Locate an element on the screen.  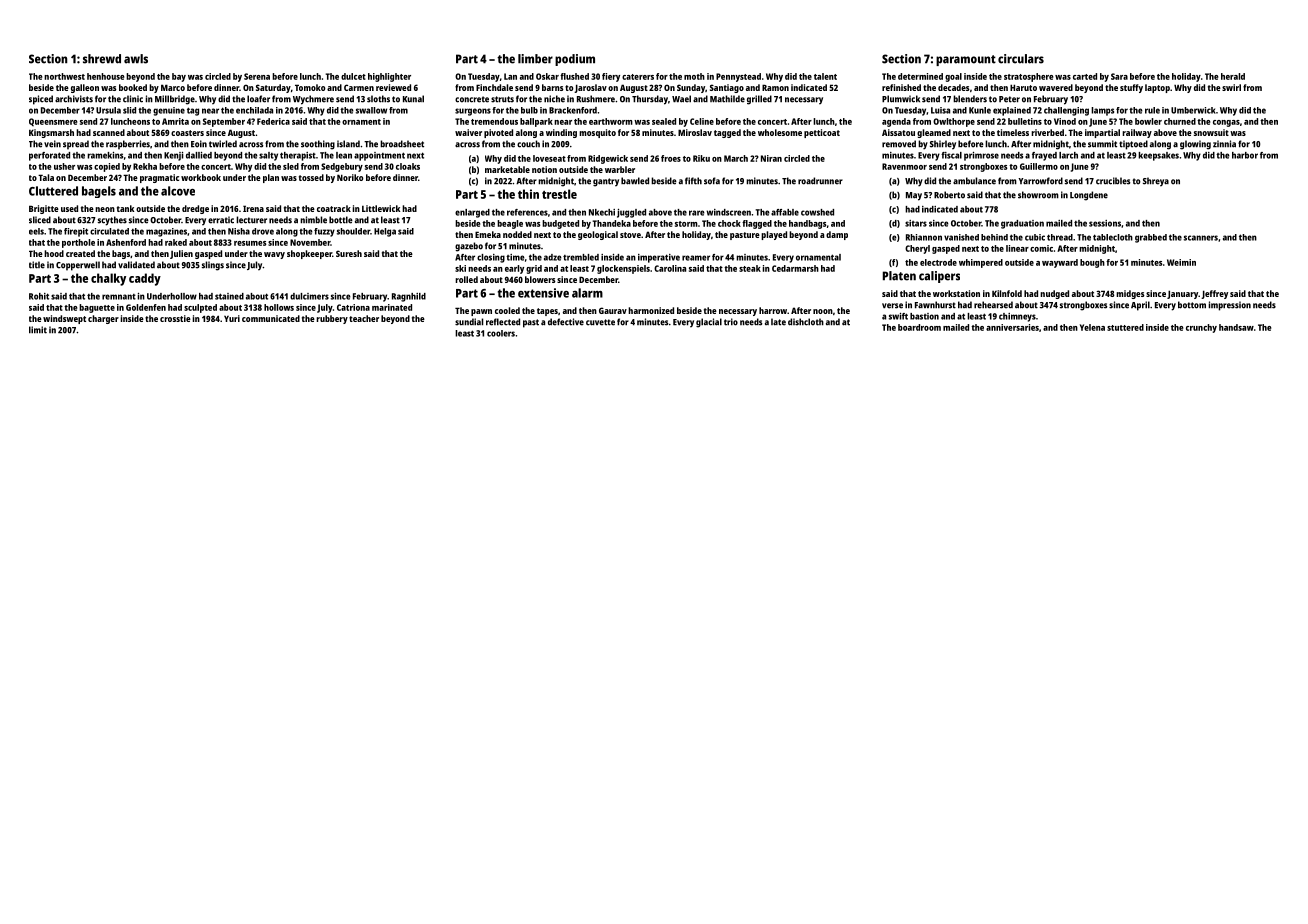
references is located at coordinates (527, 212).
